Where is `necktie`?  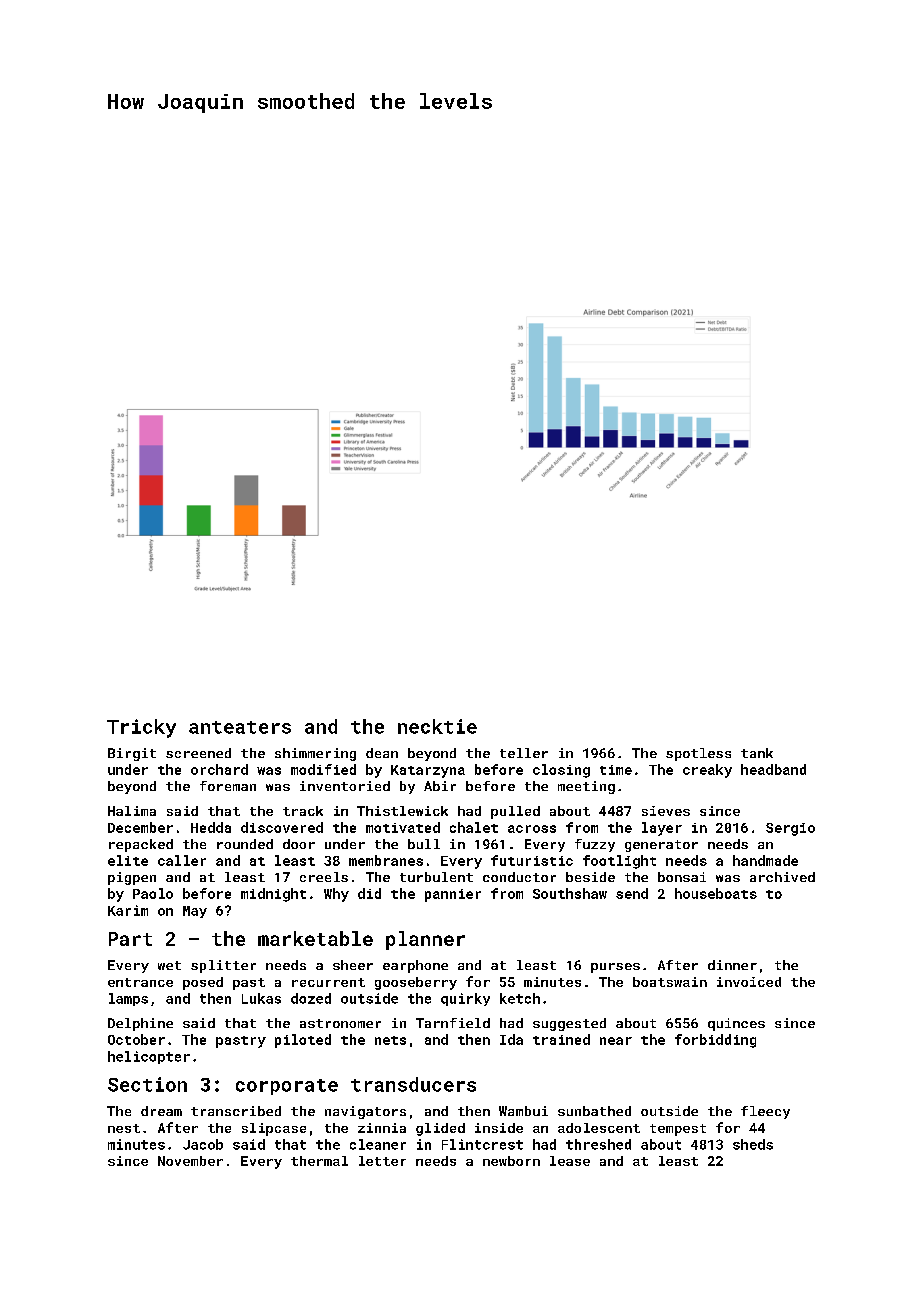 necktie is located at coordinates (437, 726).
